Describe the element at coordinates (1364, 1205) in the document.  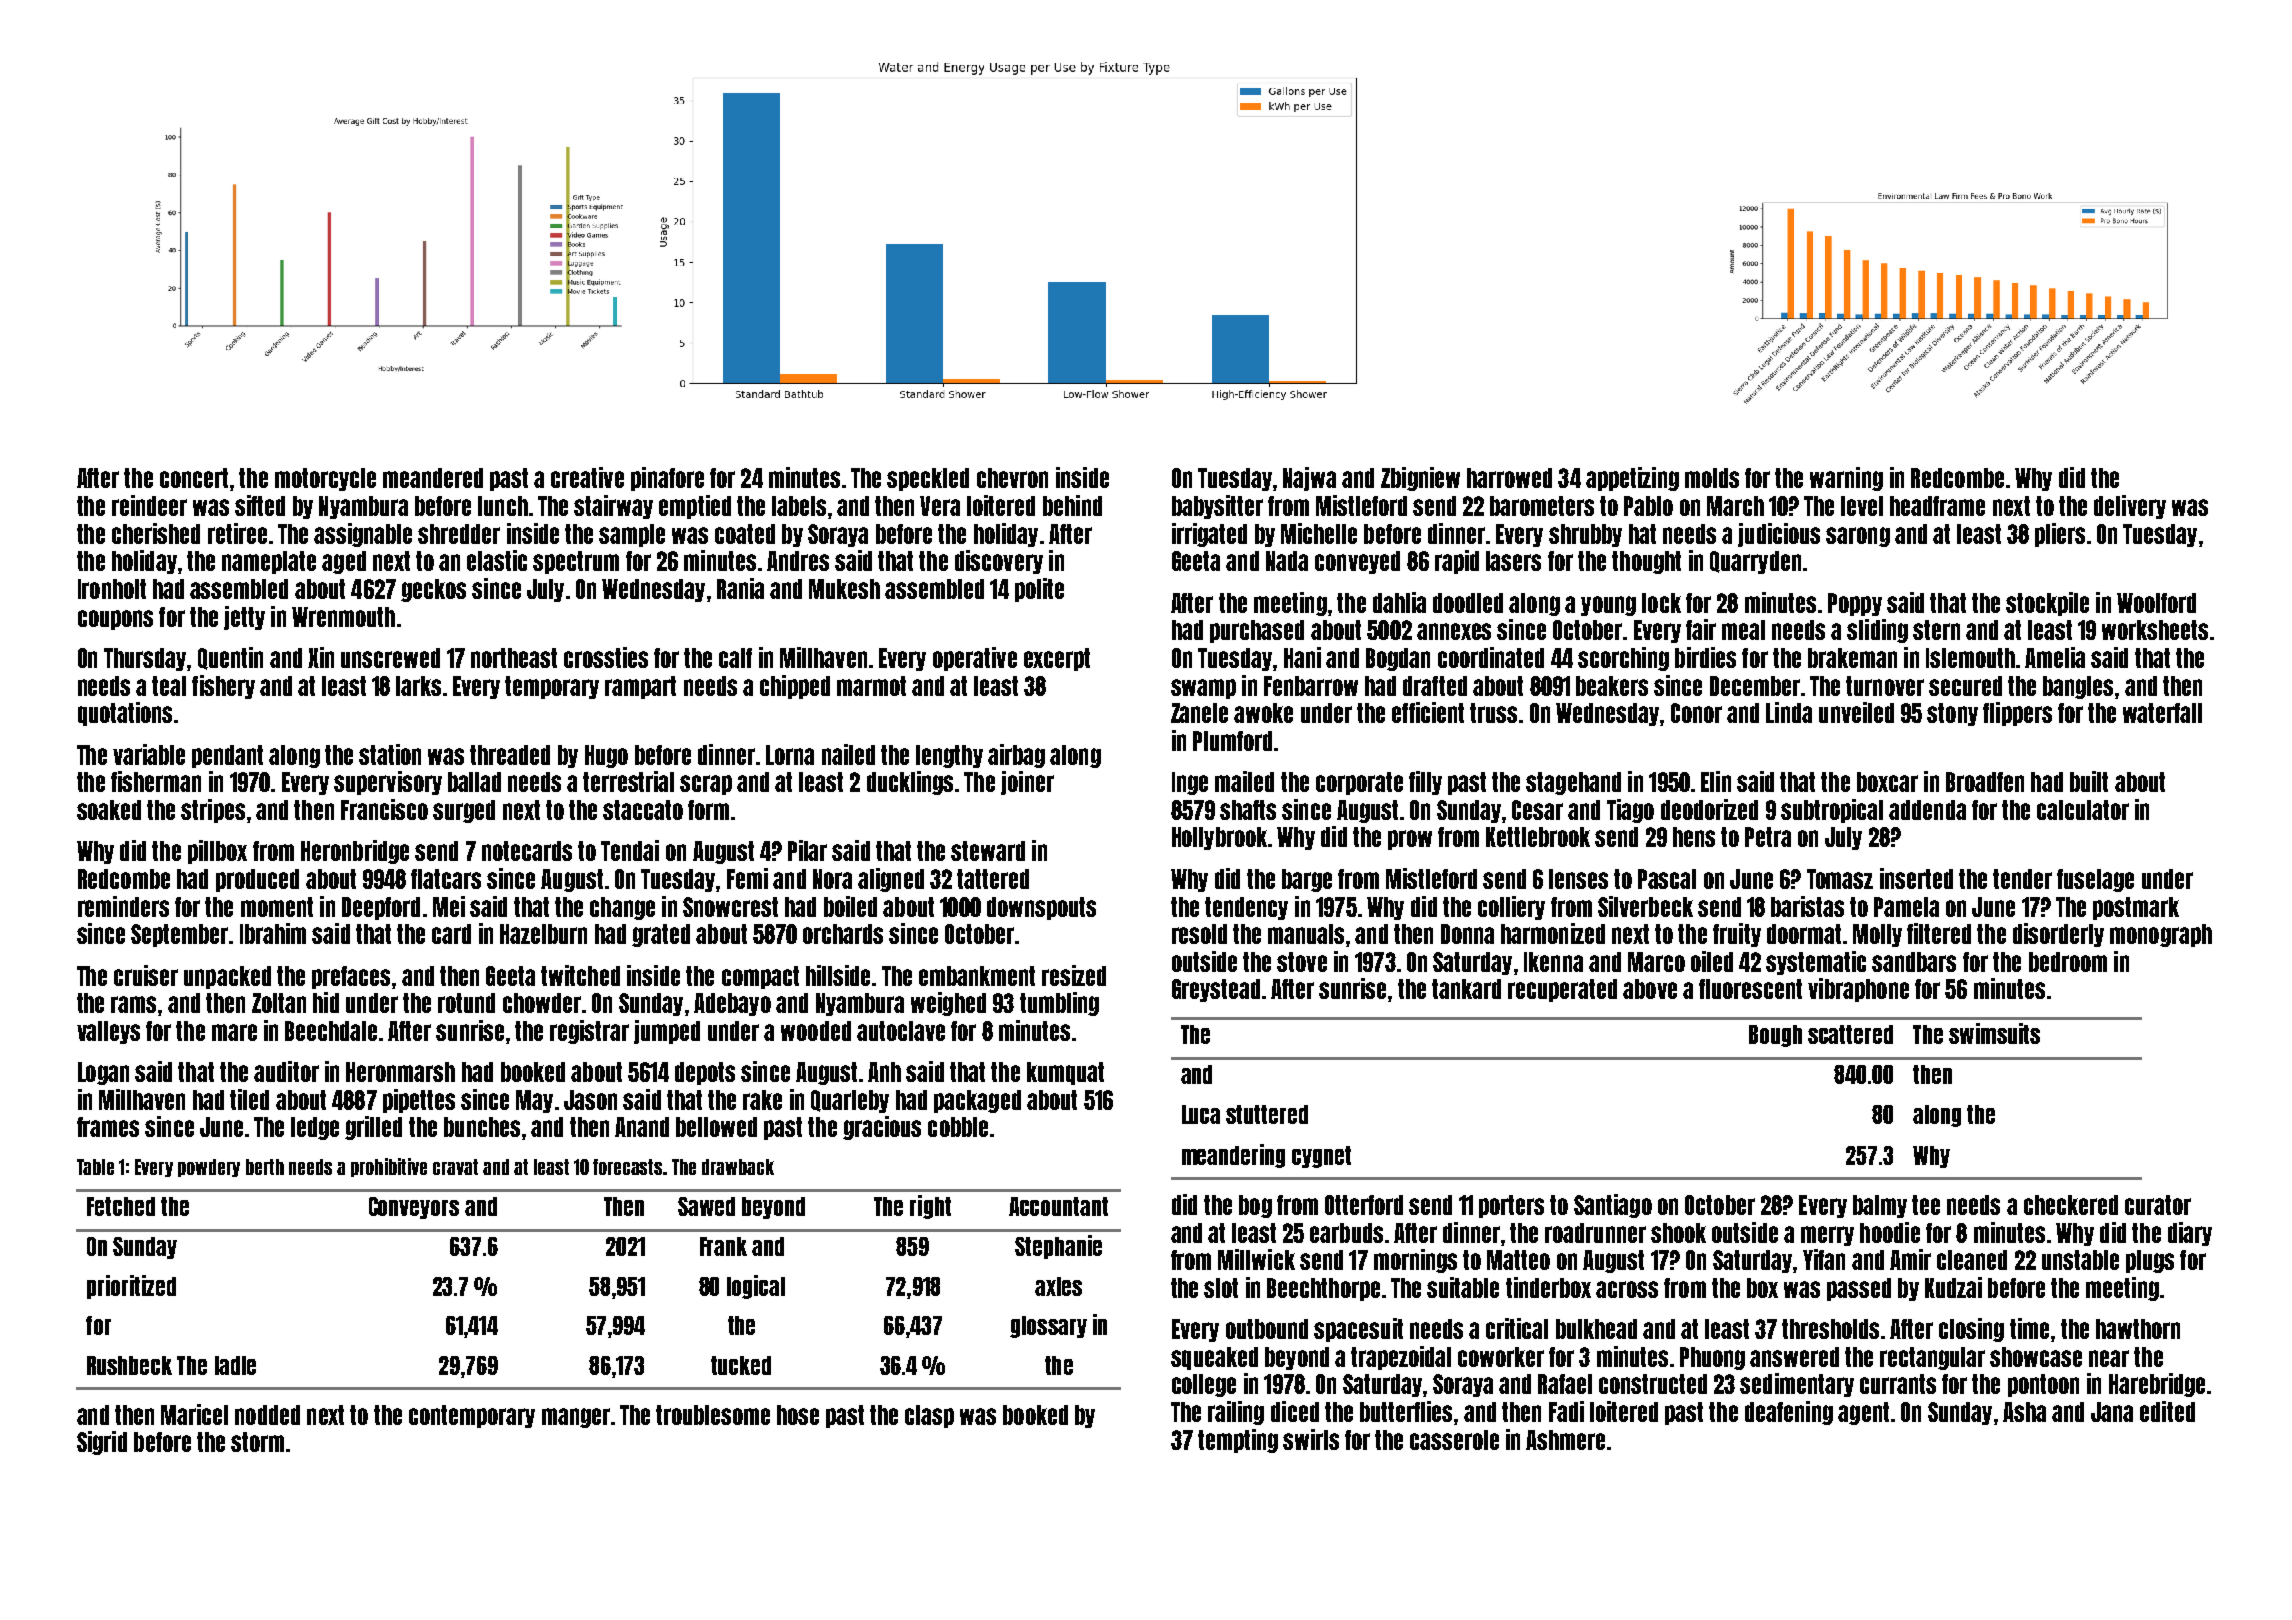
I see `Otterford` at that location.
